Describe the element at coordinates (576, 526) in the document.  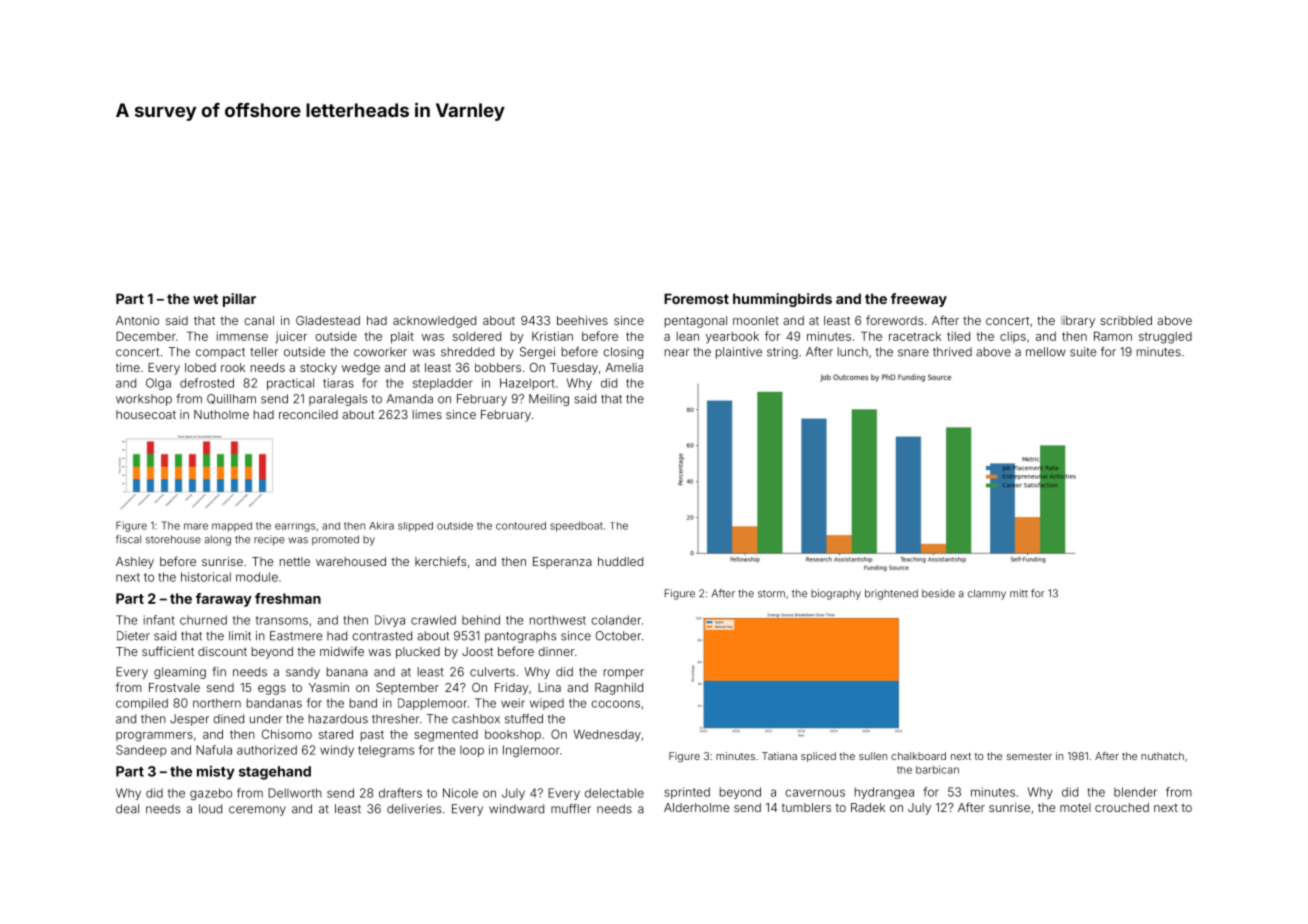
I see `speedboat` at that location.
